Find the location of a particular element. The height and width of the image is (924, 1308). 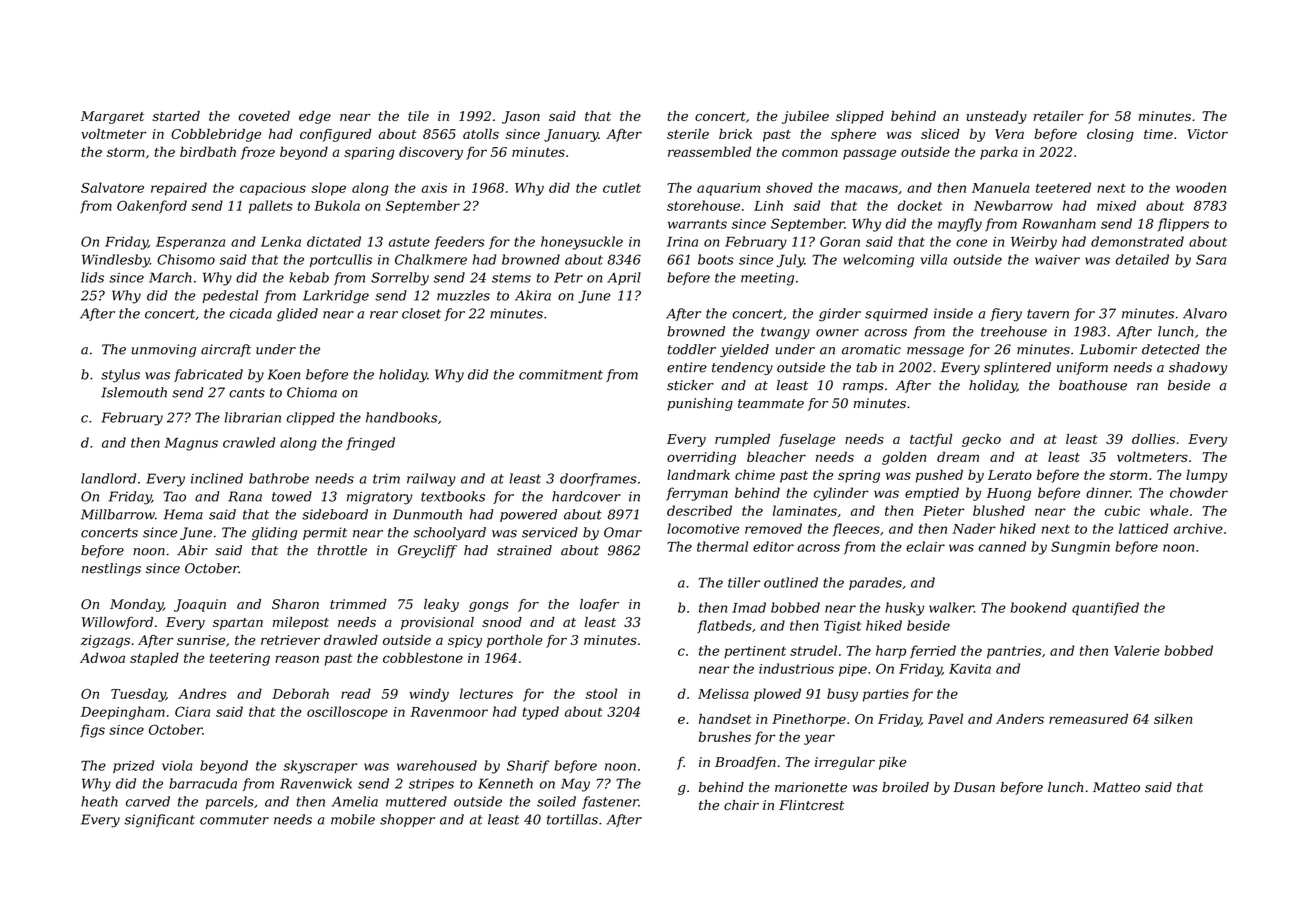

tortillas is located at coordinates (572, 819).
